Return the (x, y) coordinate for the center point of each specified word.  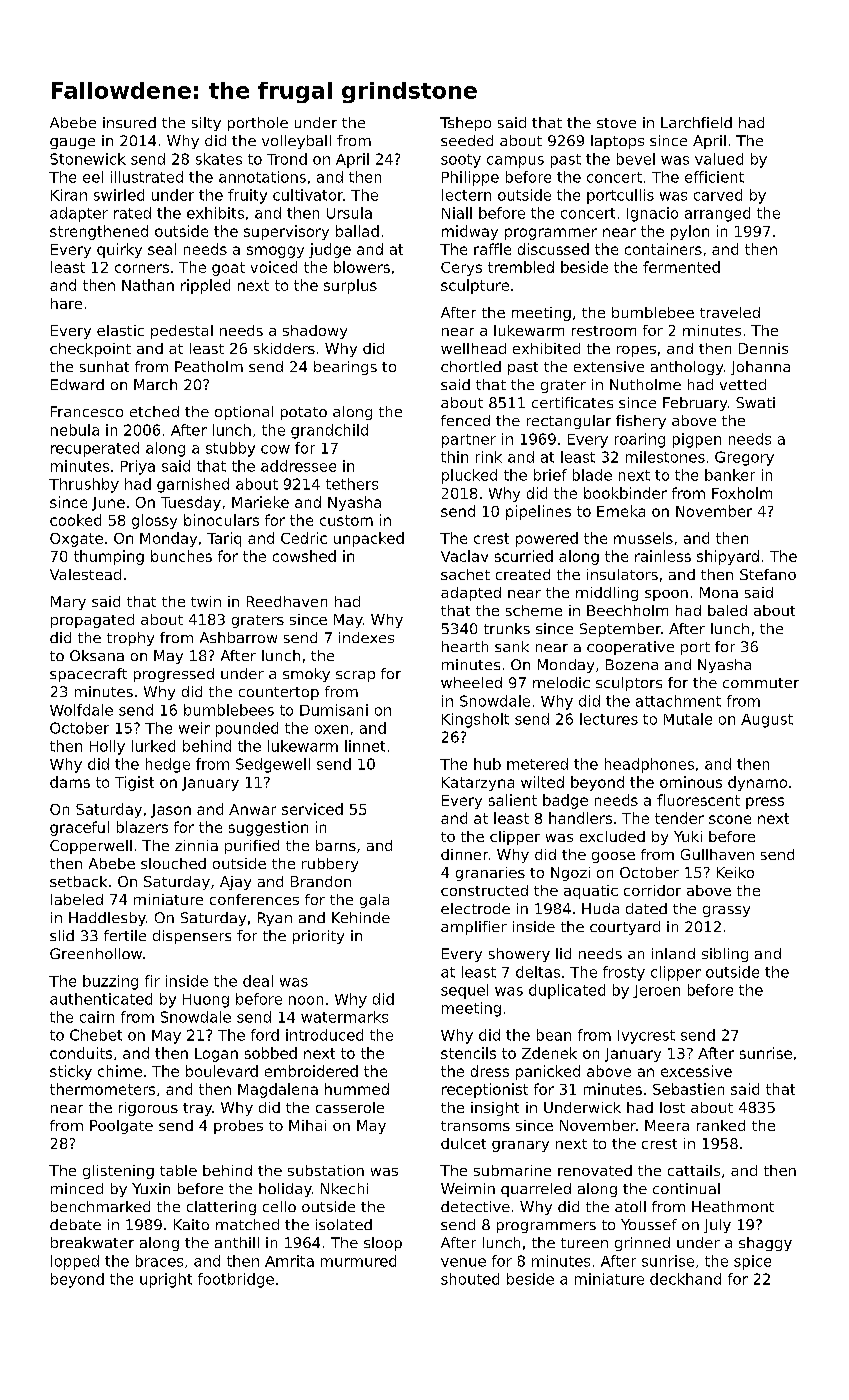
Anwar (252, 809)
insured (129, 122)
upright (166, 1280)
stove (616, 123)
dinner (464, 854)
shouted (470, 1279)
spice (752, 1262)
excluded (612, 836)
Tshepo (465, 124)
